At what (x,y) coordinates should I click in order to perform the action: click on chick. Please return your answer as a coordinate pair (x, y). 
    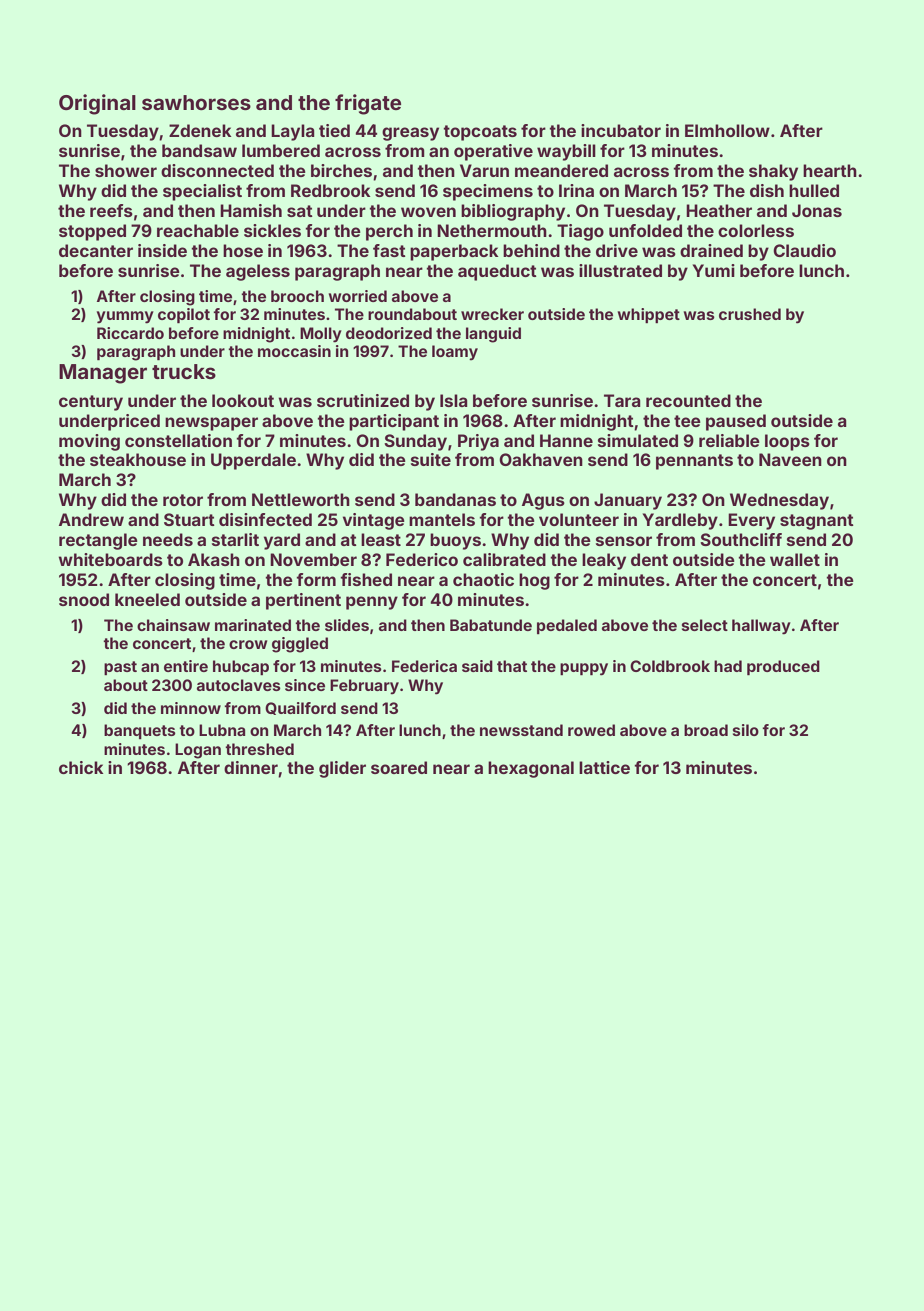
    Looking at the image, I should click on (81, 767).
